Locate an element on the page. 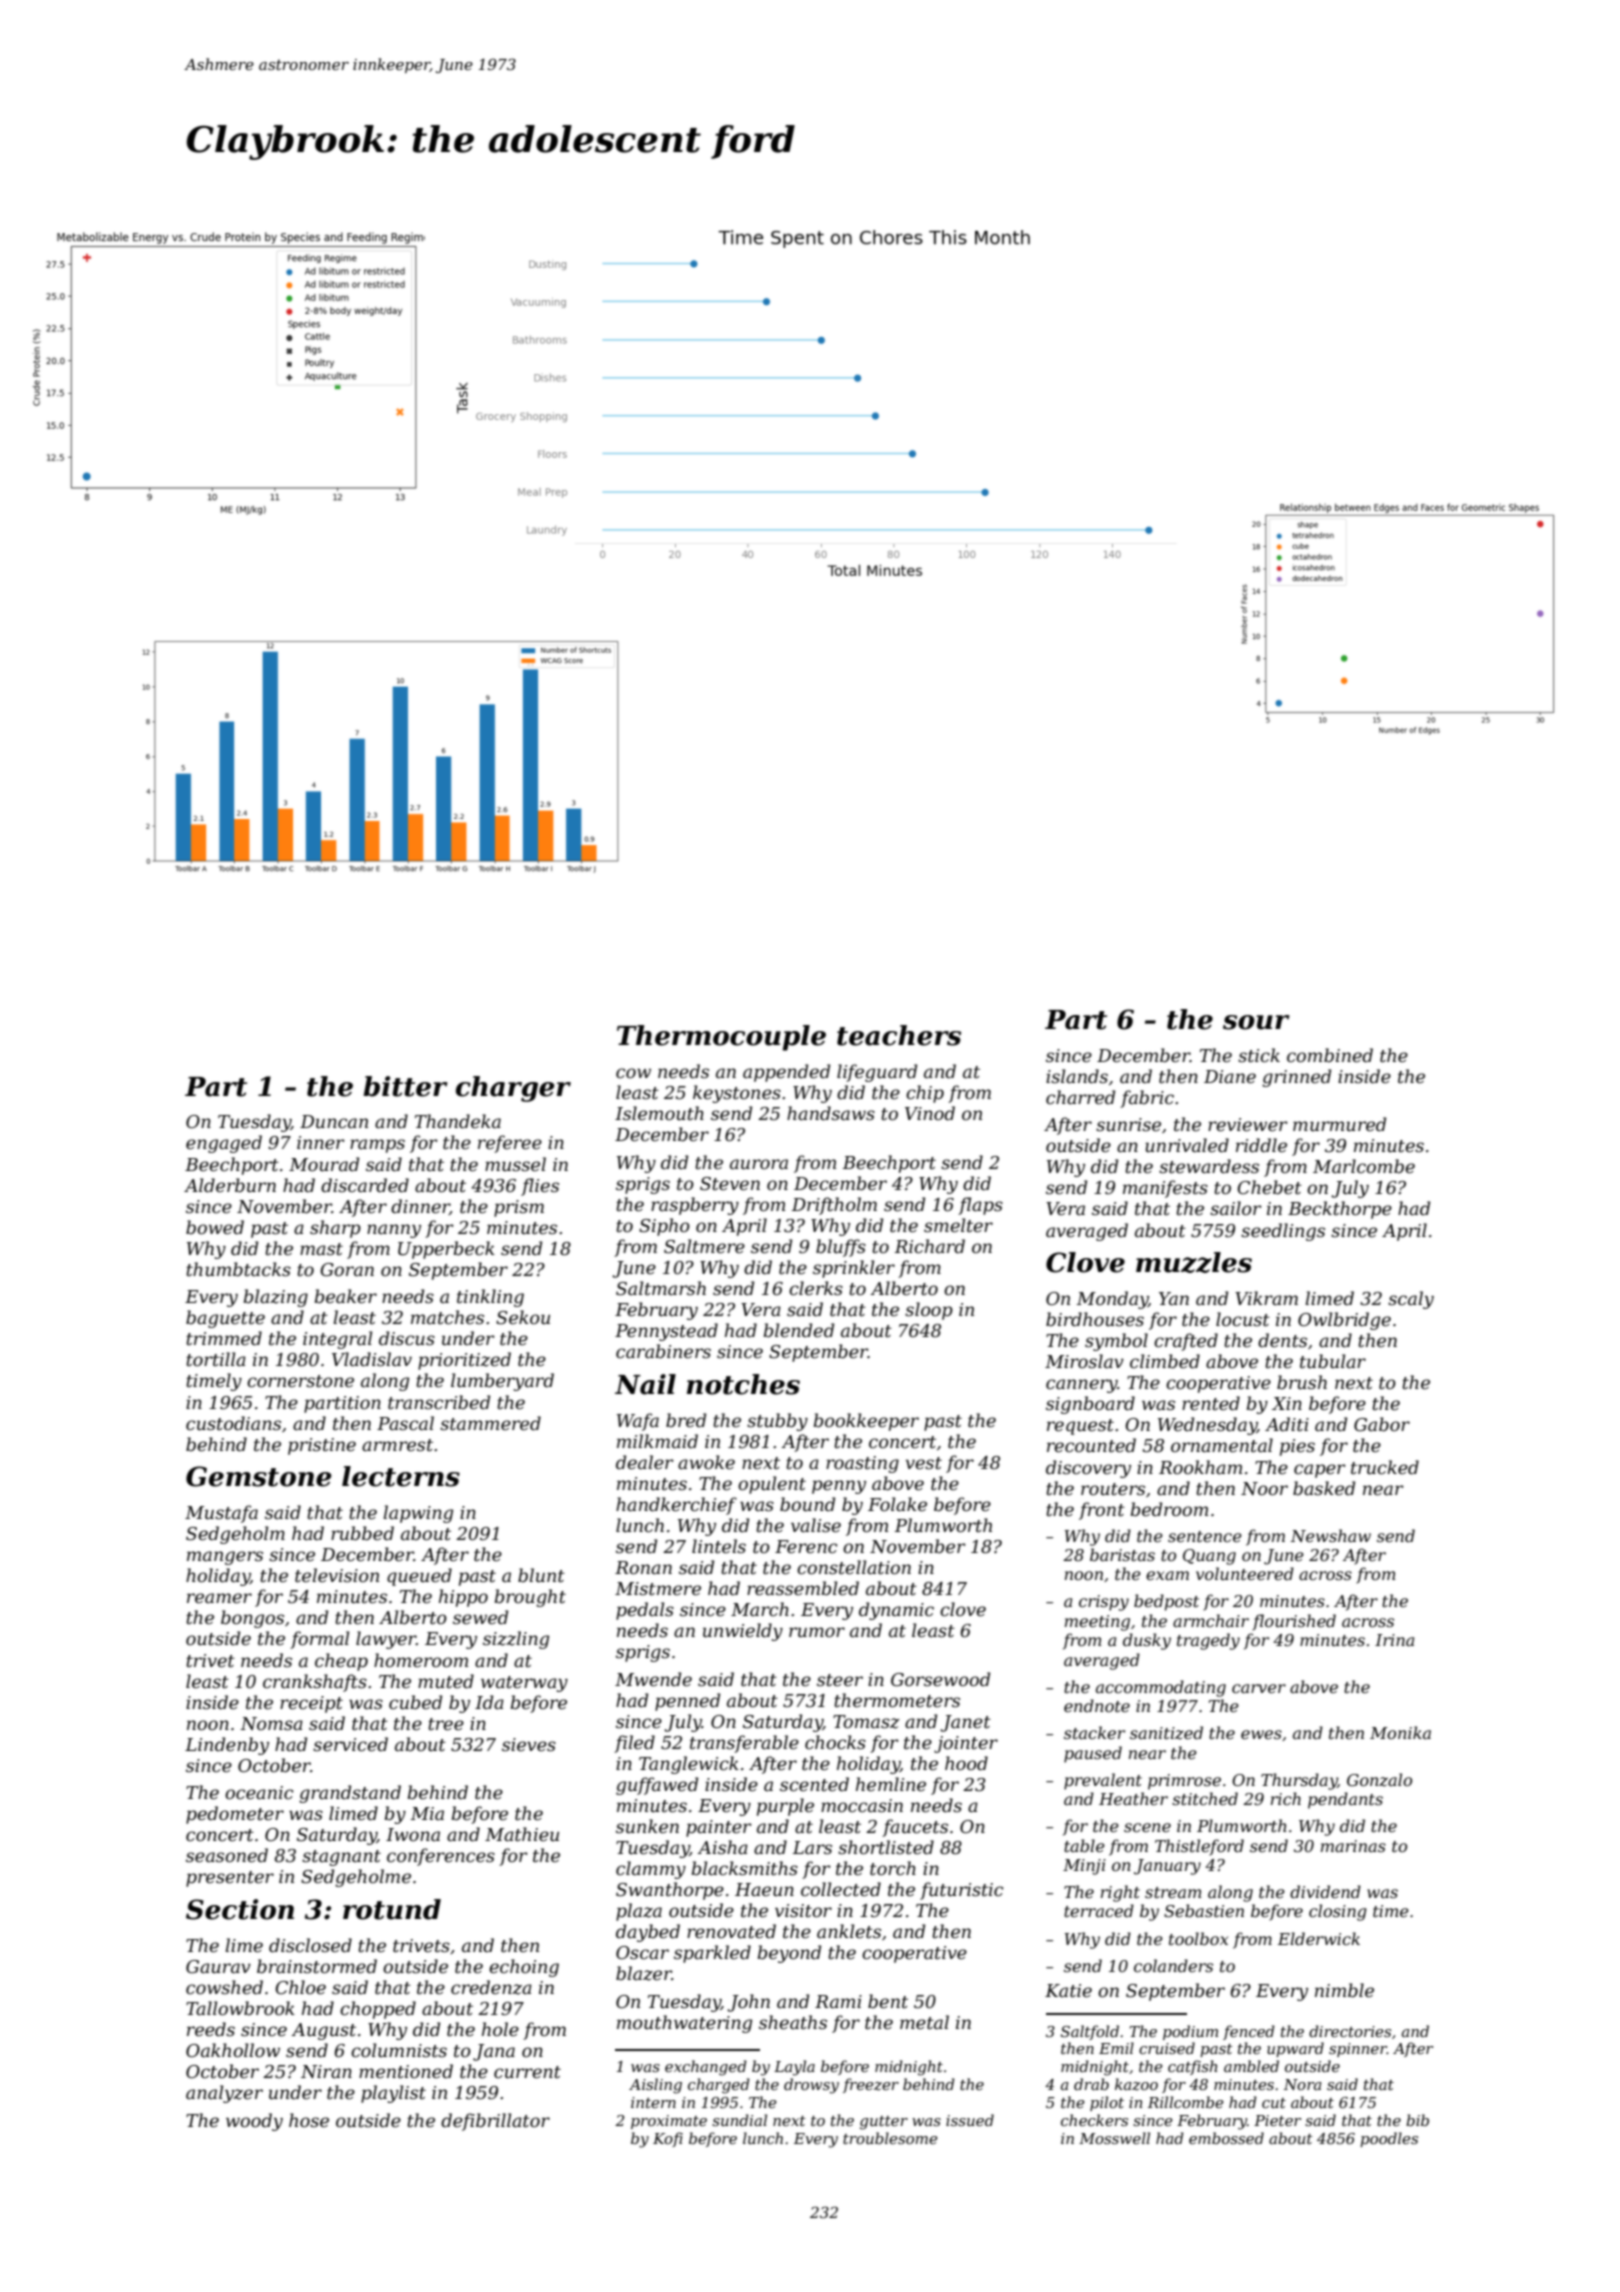 The image size is (1620, 2292). Marlcombe is located at coordinates (1364, 1166).
